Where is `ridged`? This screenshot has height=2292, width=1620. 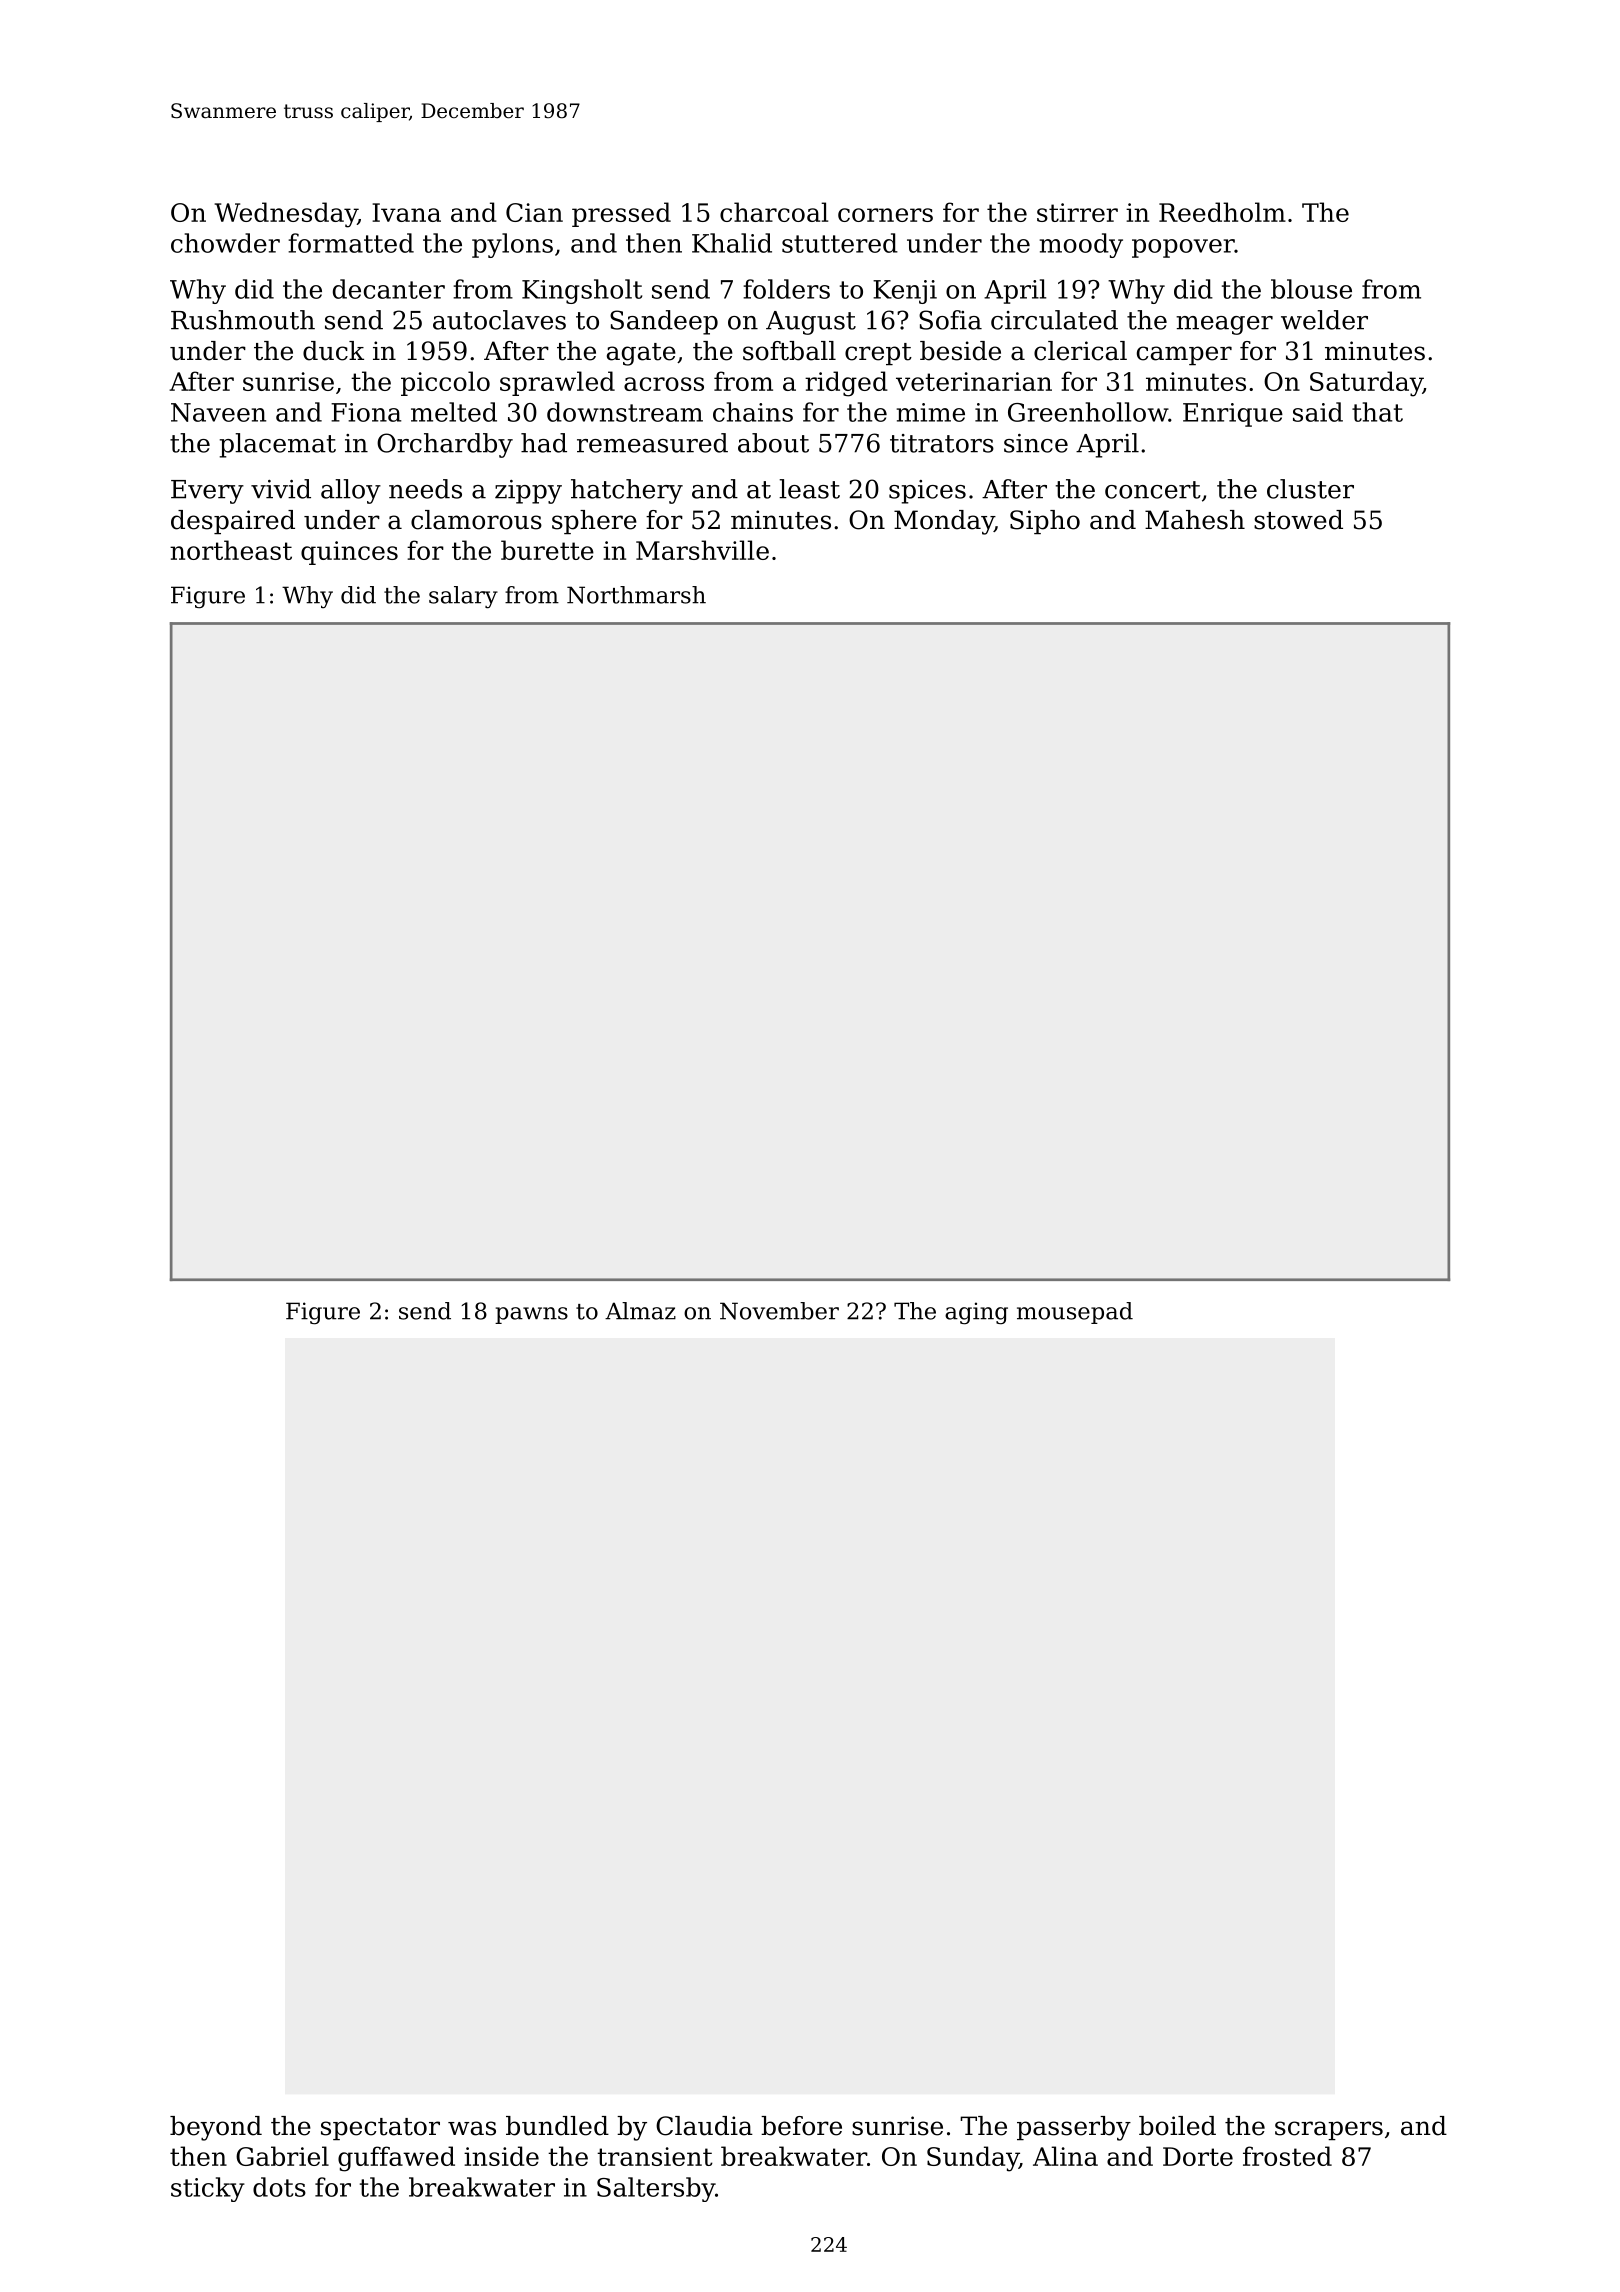 ridged is located at coordinates (846, 384).
